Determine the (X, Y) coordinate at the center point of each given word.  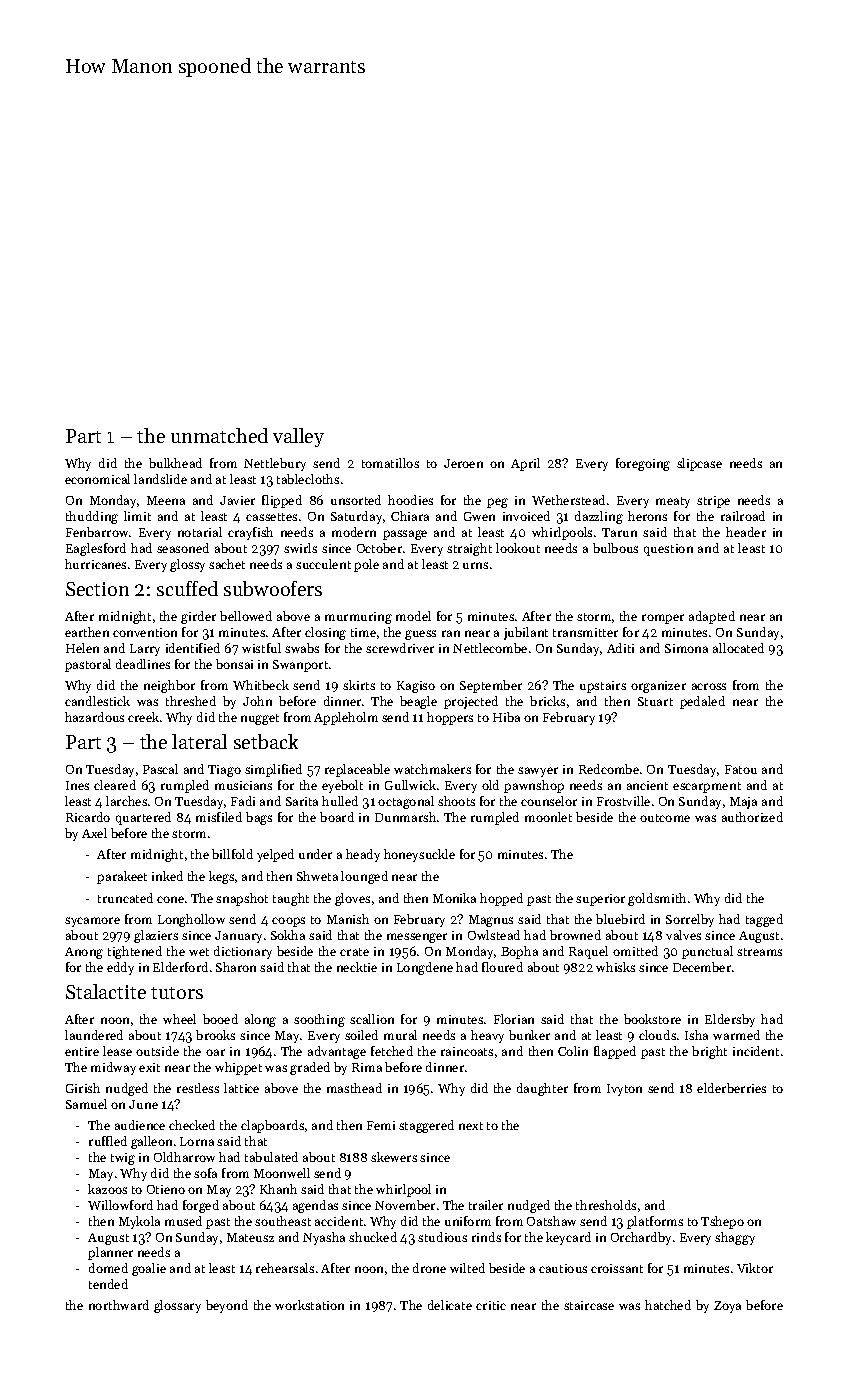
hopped (501, 899)
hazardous (94, 717)
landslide (160, 479)
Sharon (236, 967)
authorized (752, 817)
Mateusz (250, 1237)
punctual (707, 952)
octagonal (406, 802)
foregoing (643, 464)
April (525, 464)
